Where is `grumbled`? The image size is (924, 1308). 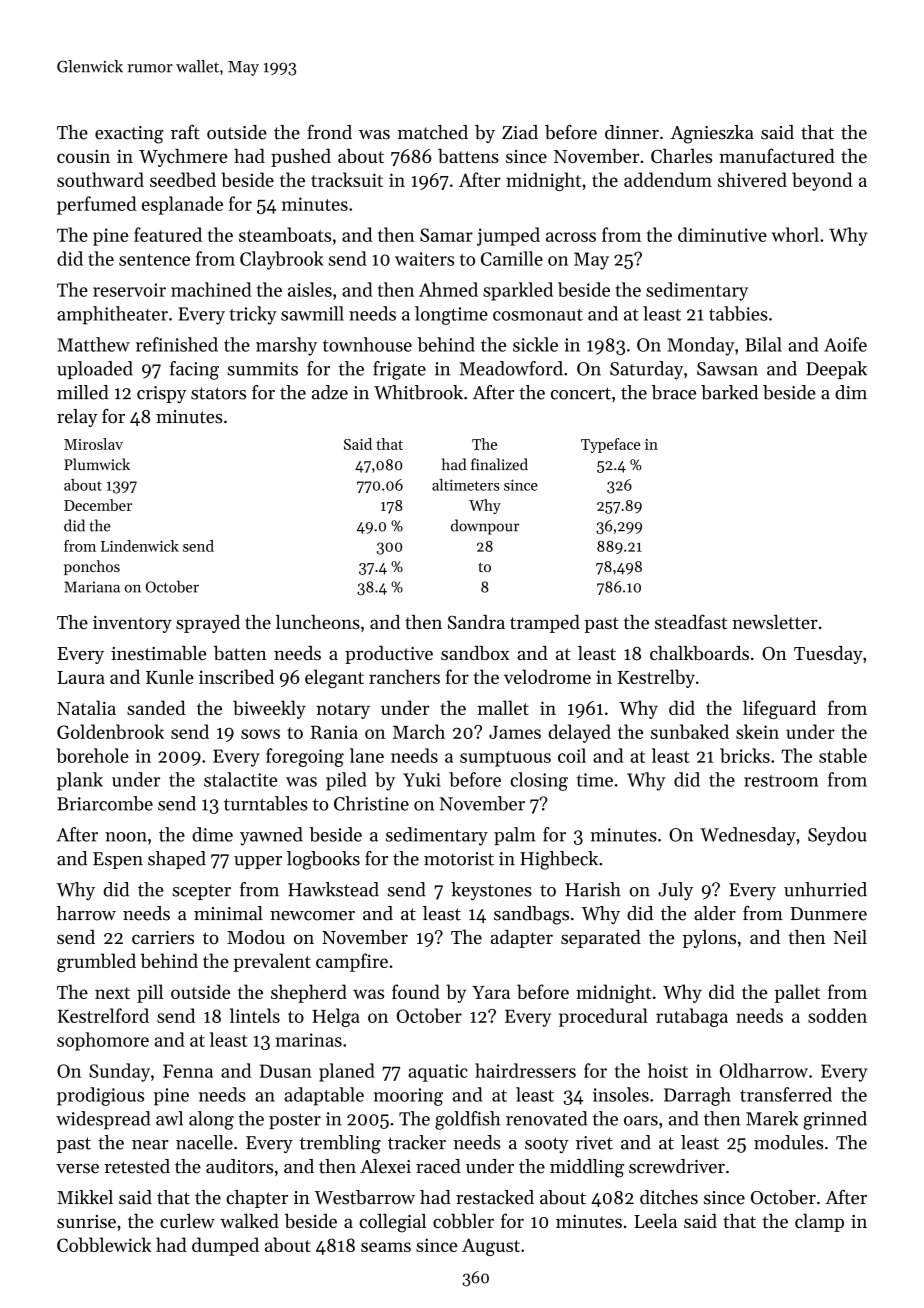
grumbled is located at coordinates (96, 962).
